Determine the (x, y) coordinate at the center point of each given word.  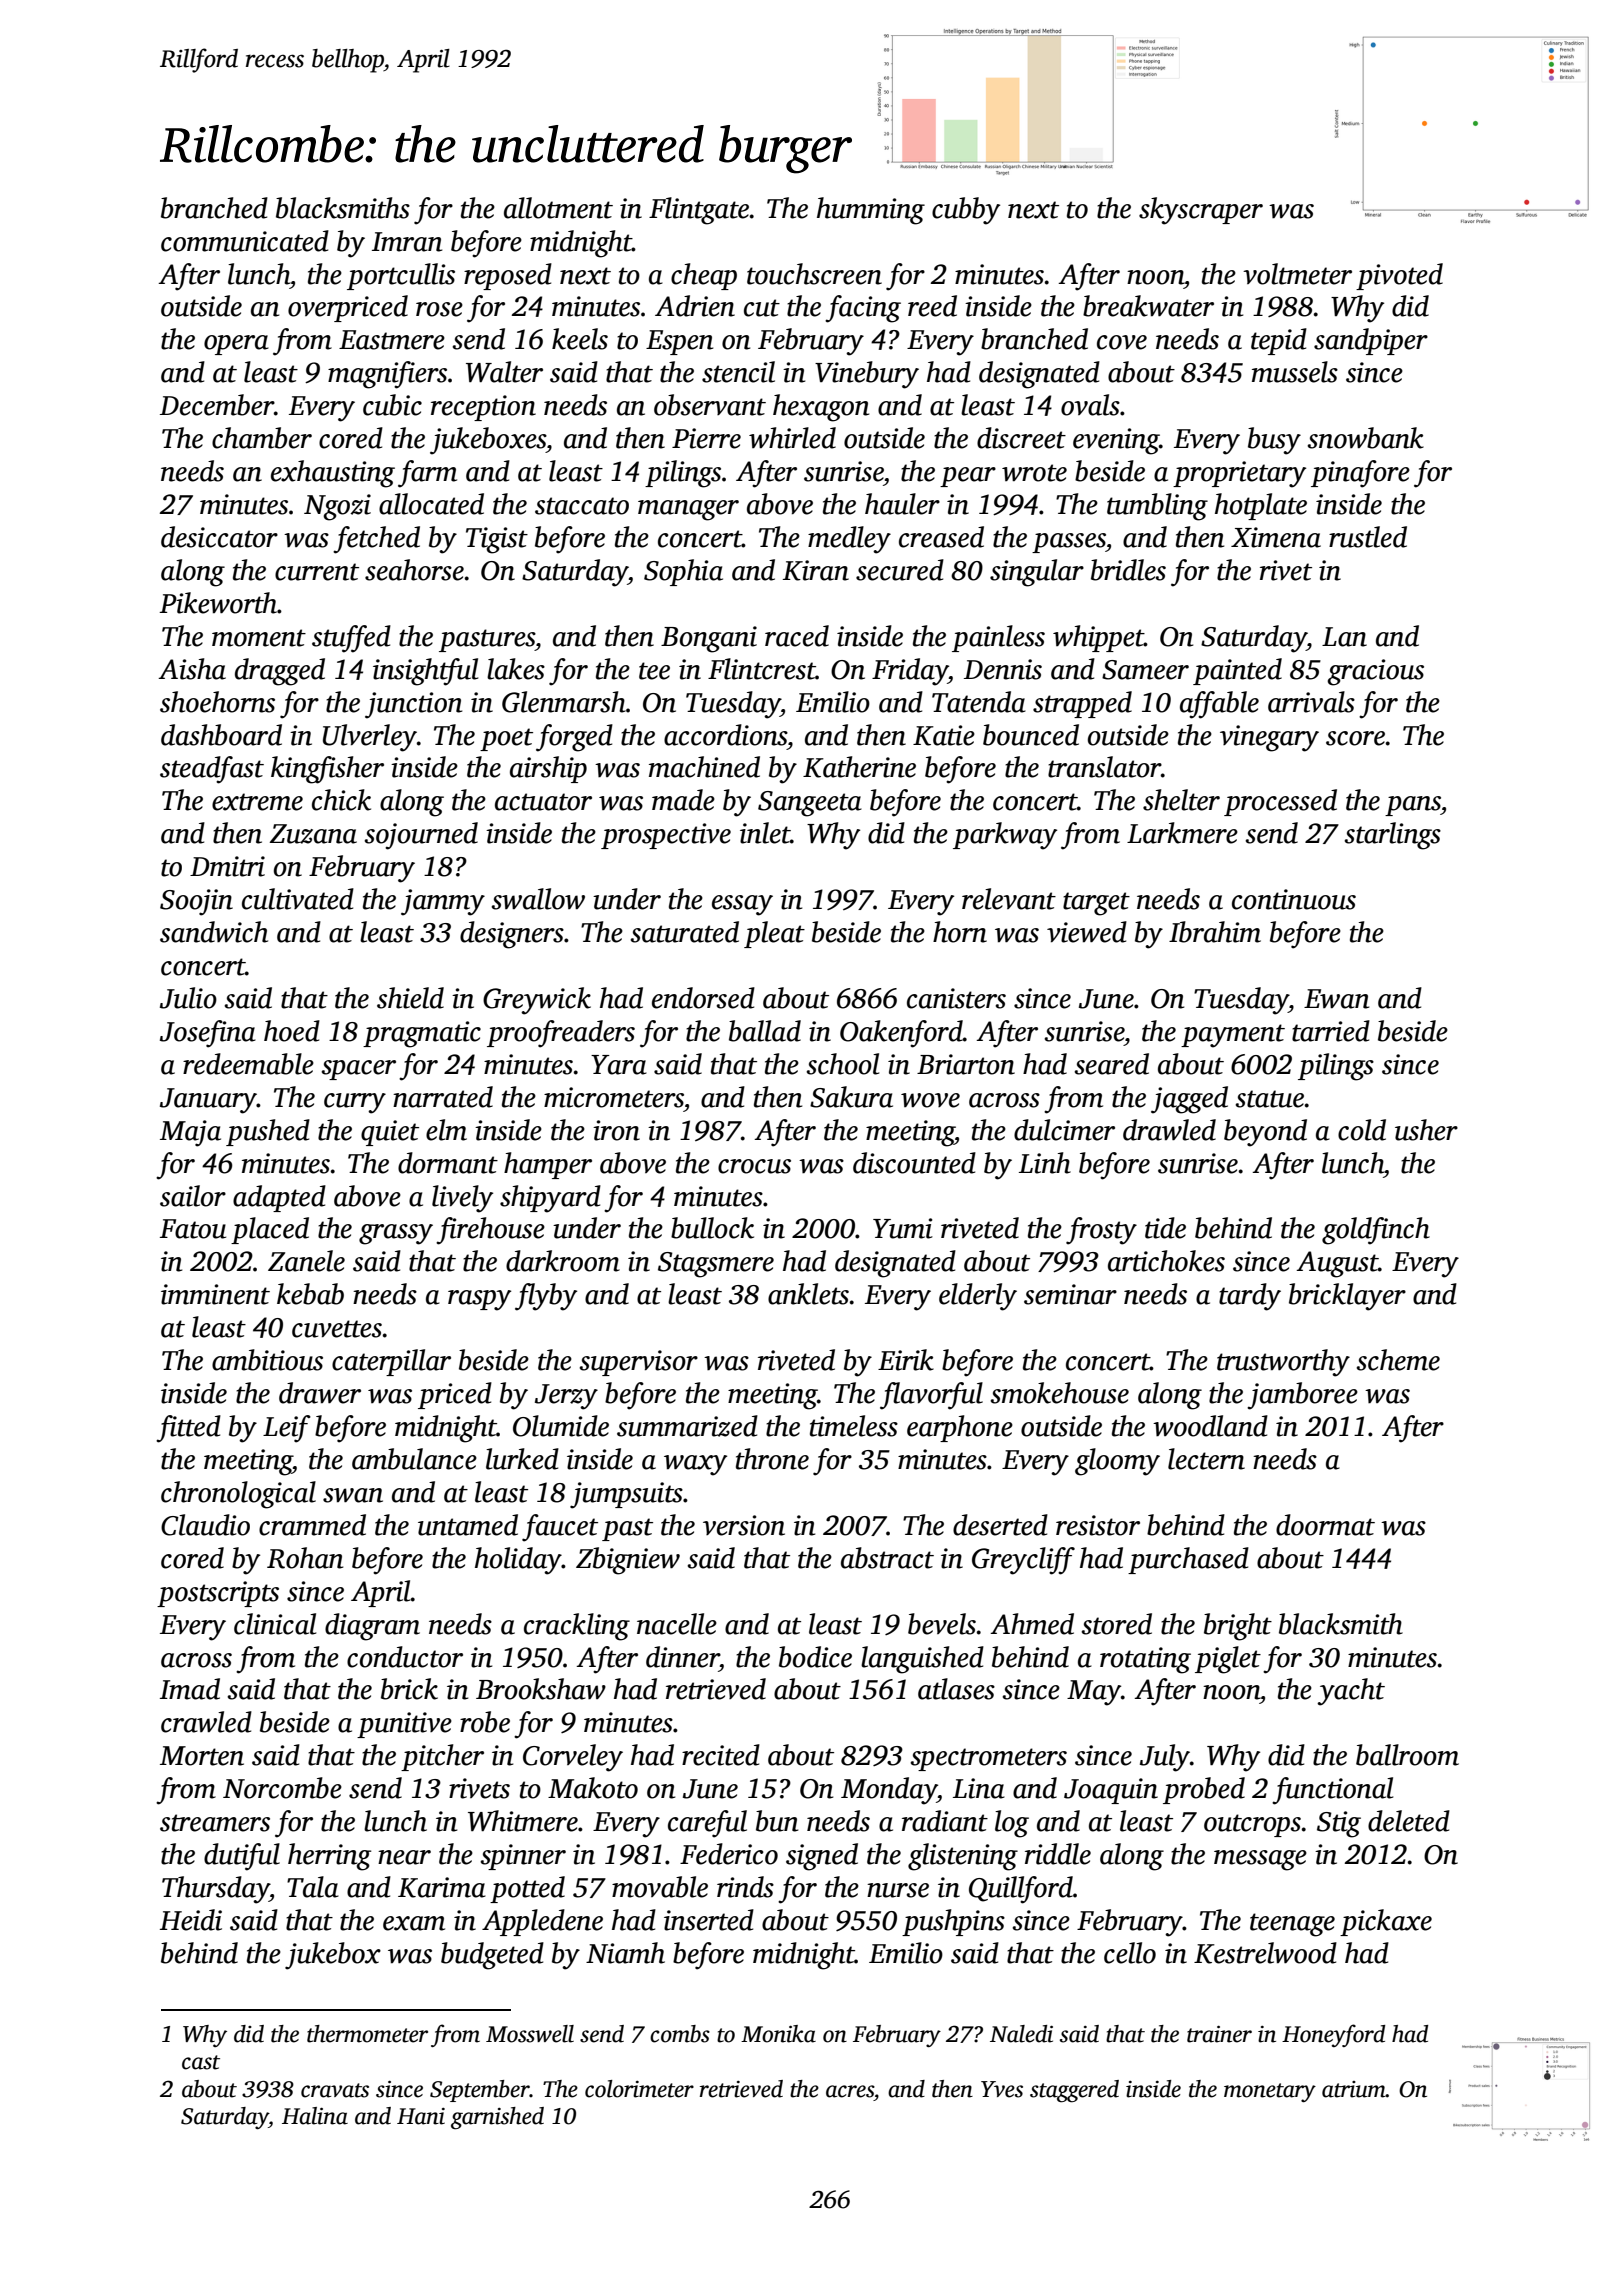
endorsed (703, 998)
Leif (287, 1429)
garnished (497, 2118)
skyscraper (1201, 211)
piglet (1228, 1660)
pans (1413, 806)
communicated (245, 241)
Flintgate (699, 211)
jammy (443, 902)
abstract (887, 1558)
